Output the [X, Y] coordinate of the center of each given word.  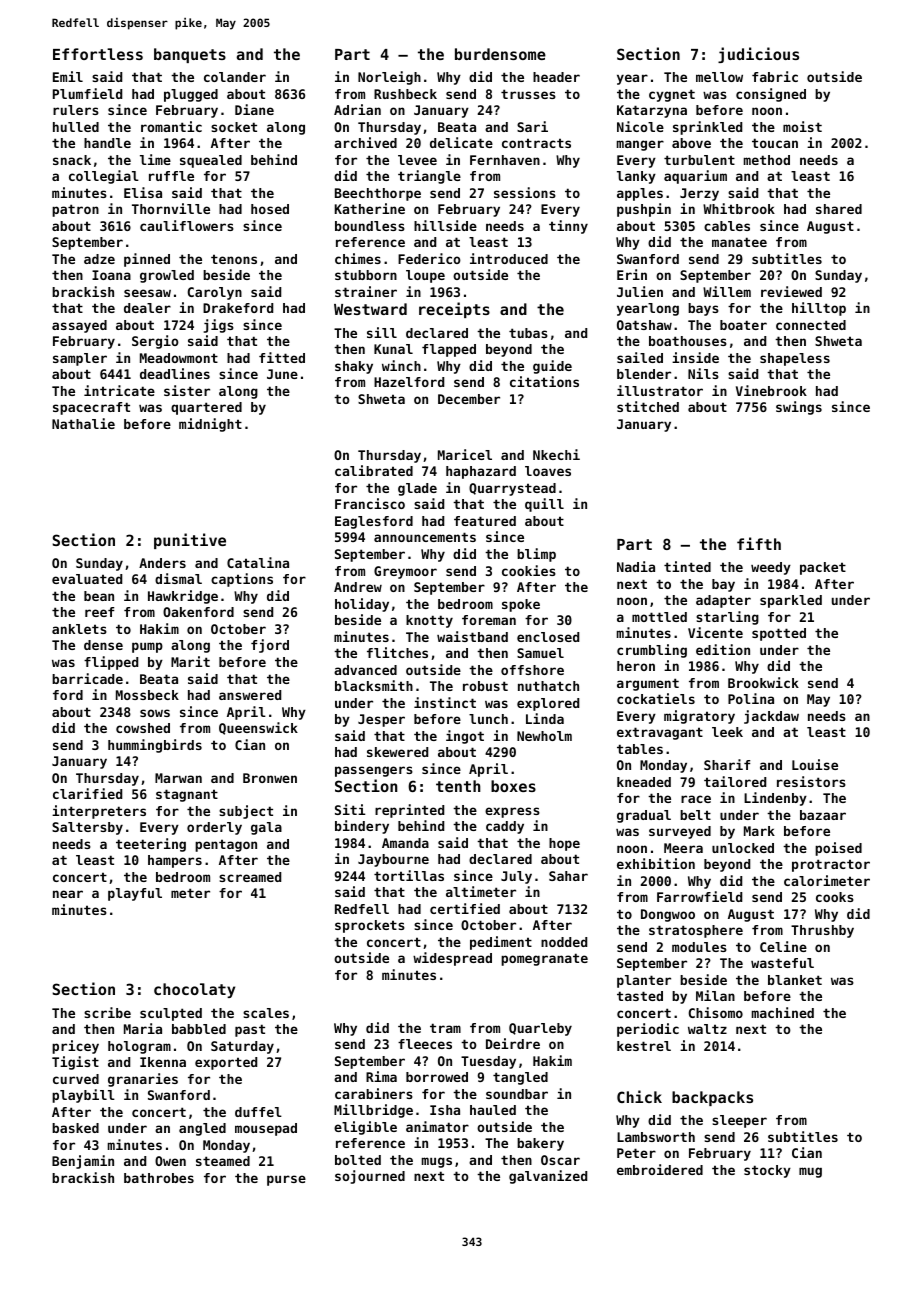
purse [286, 1180]
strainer [366, 291]
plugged [191, 95]
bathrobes [159, 1178]
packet [823, 568]
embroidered [660, 1169]
